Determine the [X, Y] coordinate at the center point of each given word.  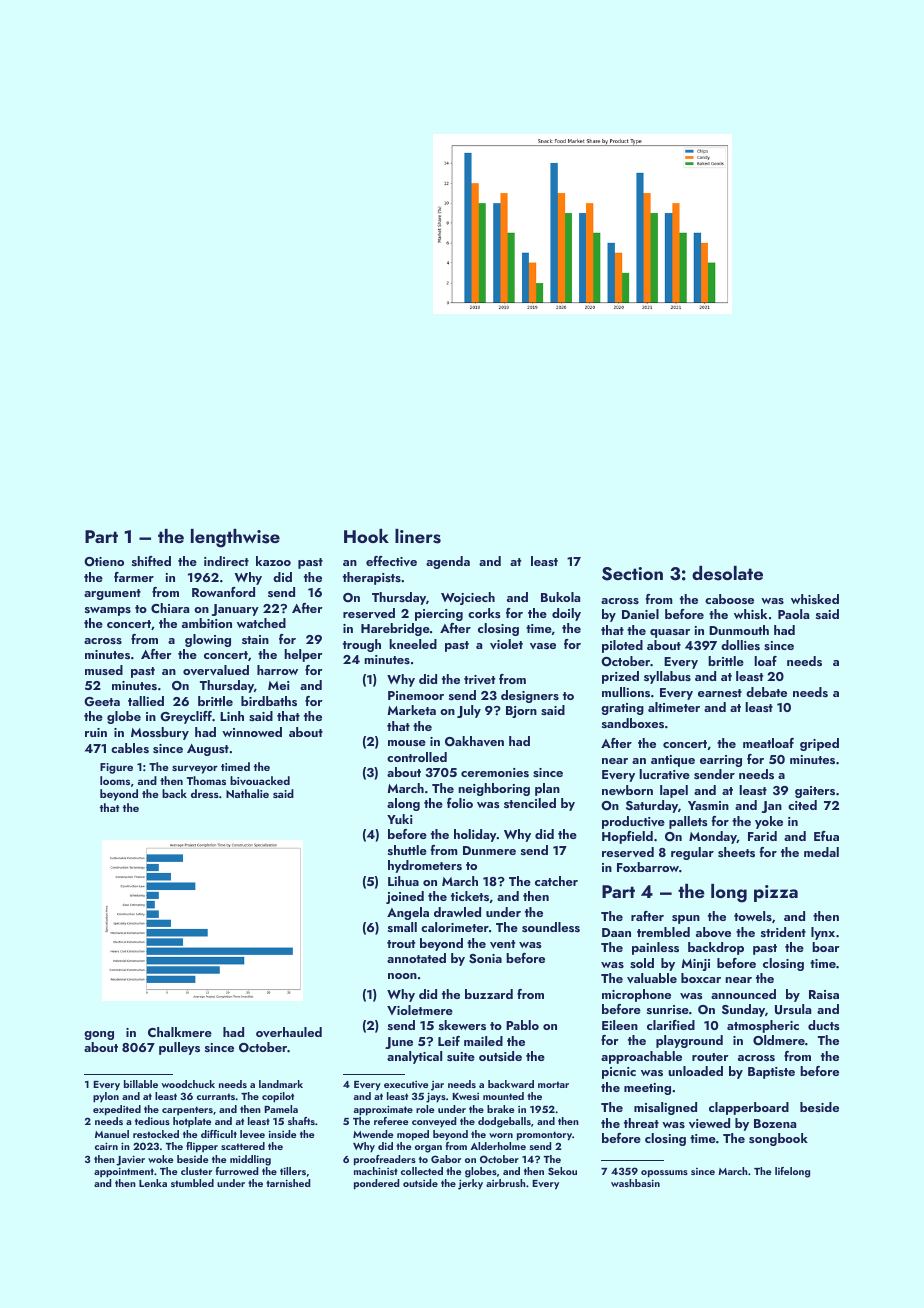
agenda [448, 562]
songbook [778, 1139]
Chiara [170, 608]
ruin [96, 732]
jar [437, 1086]
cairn [106, 1146]
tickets [470, 896]
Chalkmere [180, 1032]
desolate [727, 573]
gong [99, 1035]
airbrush [505, 1183]
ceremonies [495, 772]
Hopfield [627, 837]
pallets [688, 822]
